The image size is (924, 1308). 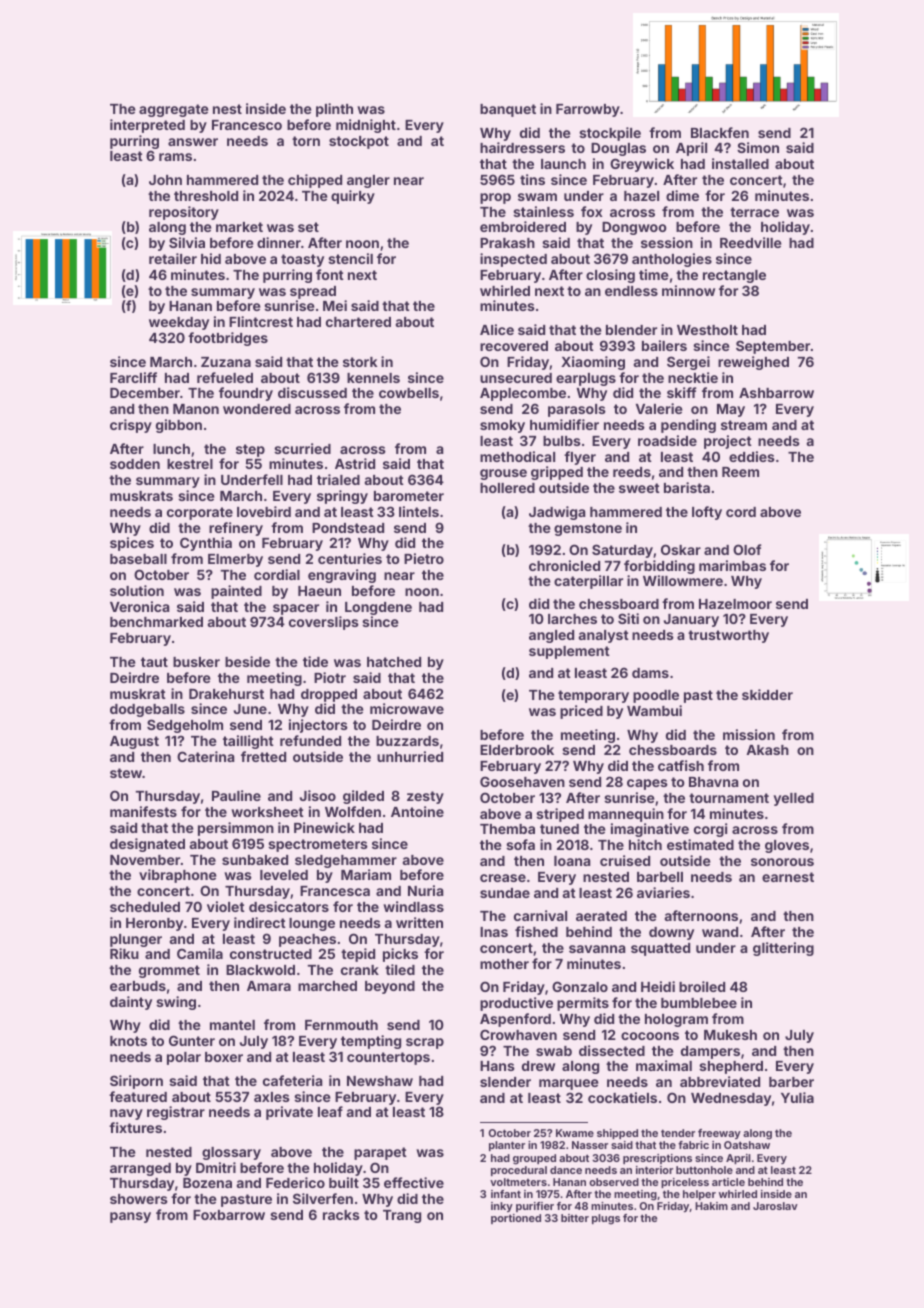 What do you see at coordinates (193, 142) in the document?
I see `answer` at bounding box center [193, 142].
